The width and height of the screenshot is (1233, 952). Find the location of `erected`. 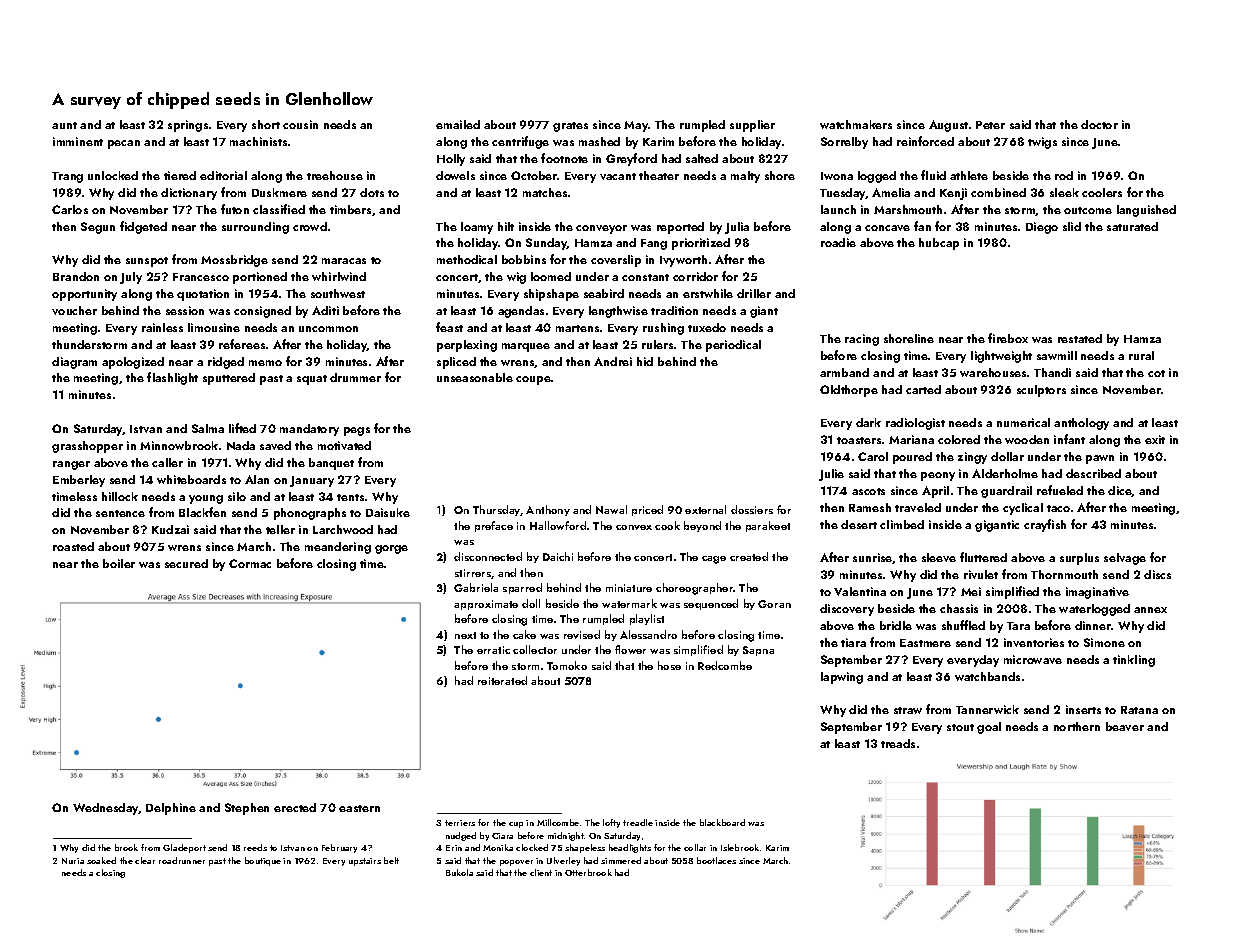

erected is located at coordinates (295, 807).
